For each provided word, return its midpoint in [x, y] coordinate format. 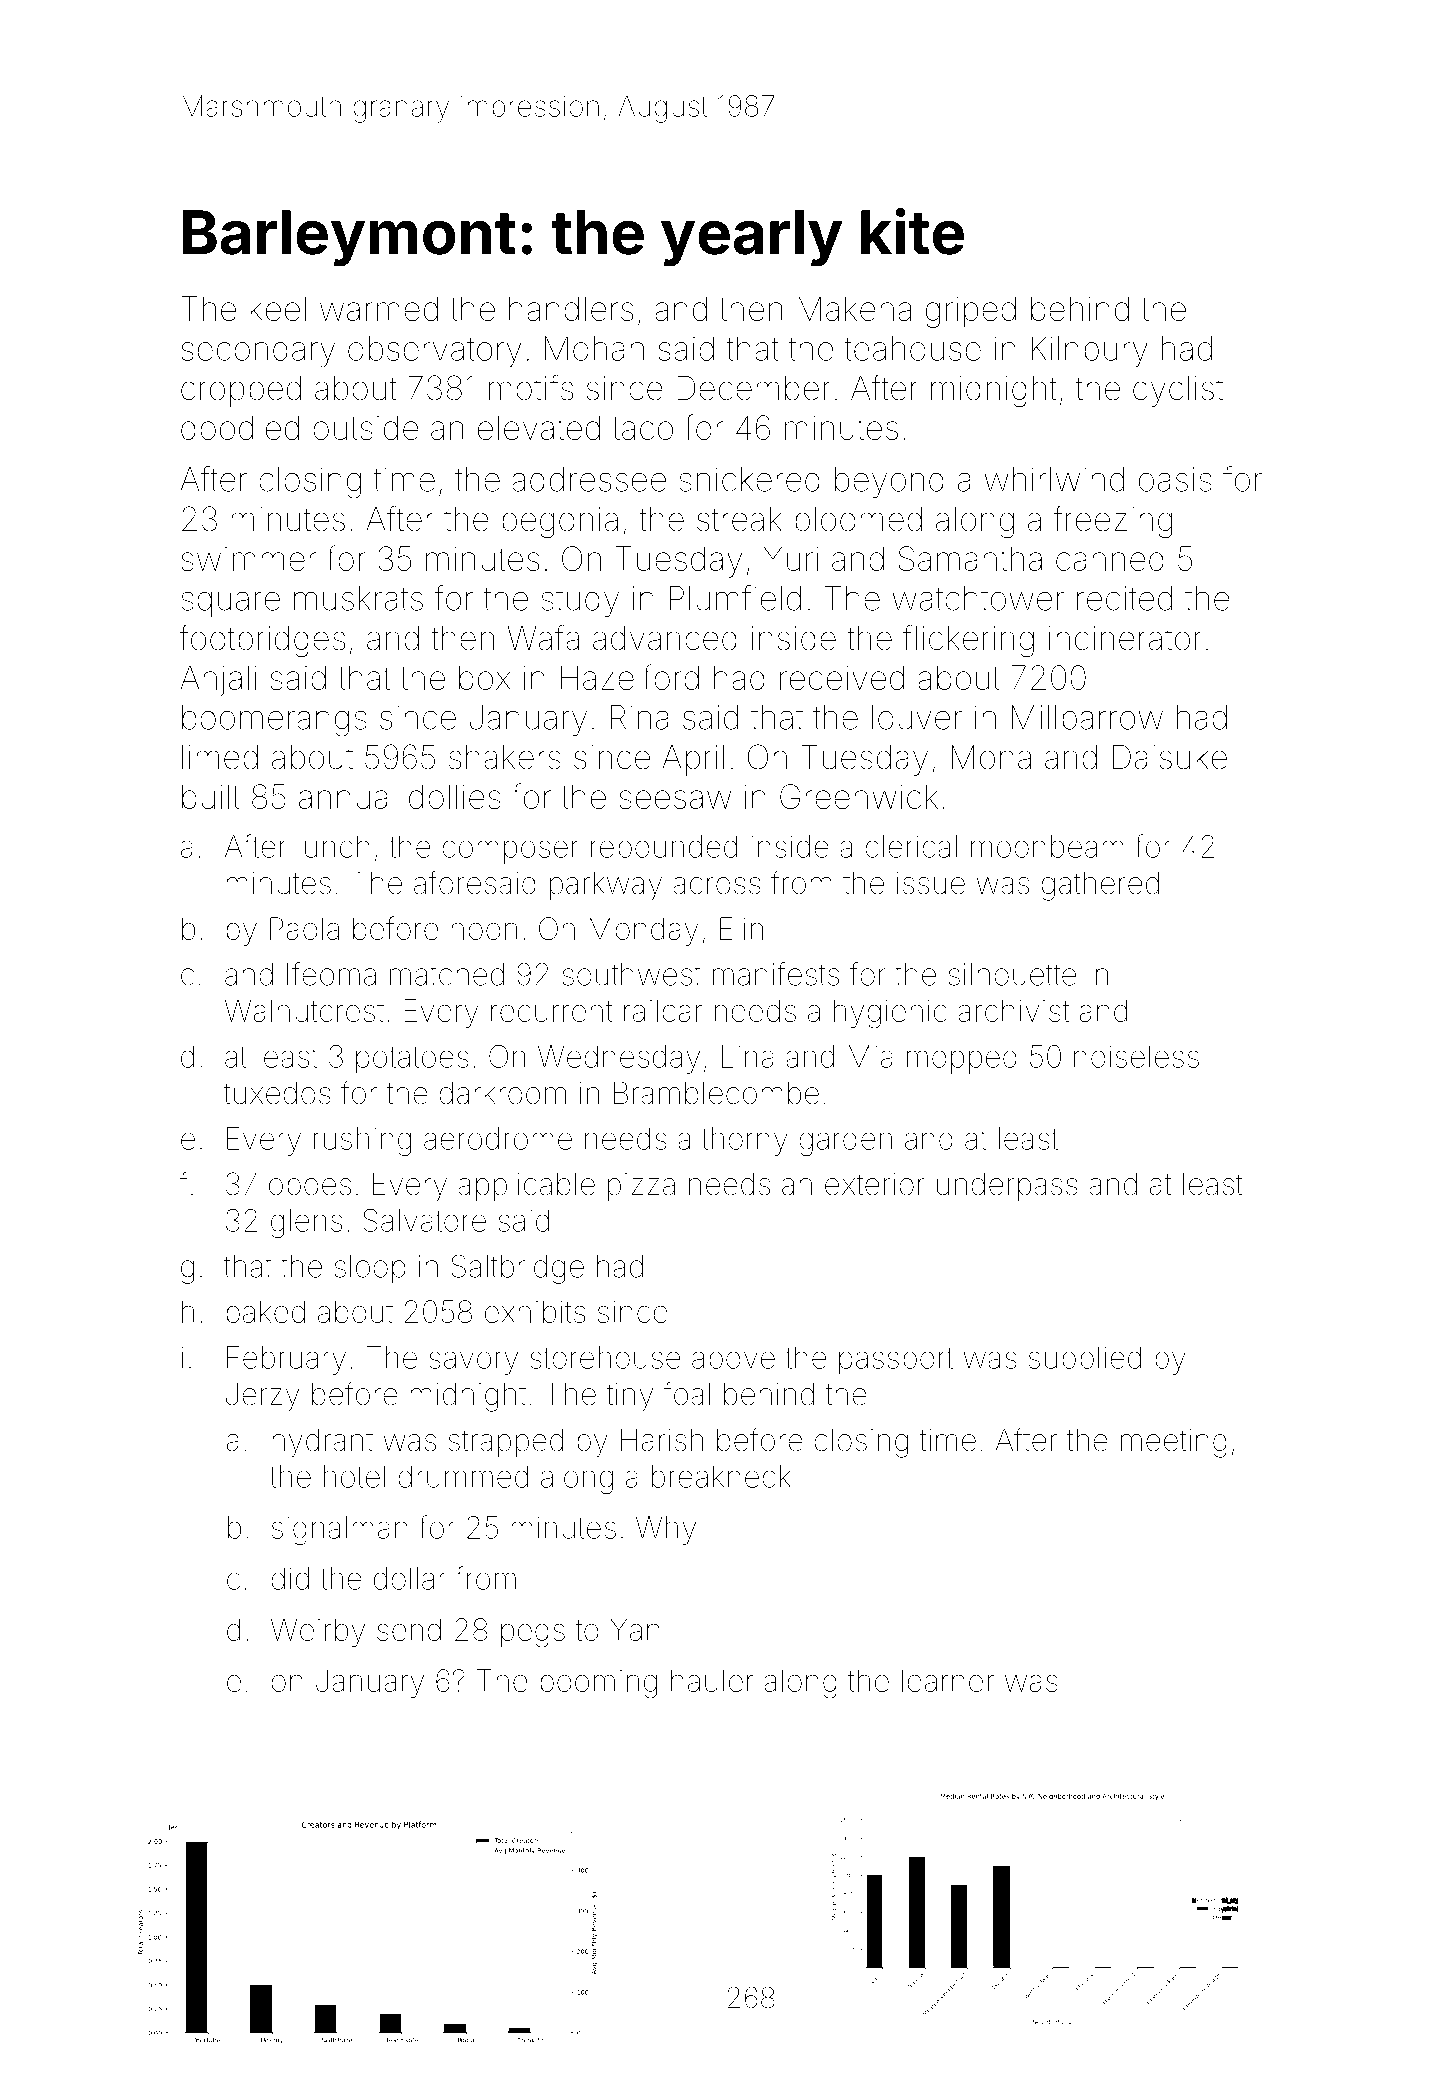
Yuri [791, 558]
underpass [1007, 1187]
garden [845, 1141]
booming [598, 1684]
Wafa [543, 637]
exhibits [535, 1311]
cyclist [1178, 391]
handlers [571, 308]
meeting [1174, 1443]
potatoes [412, 1060]
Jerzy [262, 1397]
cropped [241, 391]
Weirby [318, 1632]
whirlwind [1054, 479]
